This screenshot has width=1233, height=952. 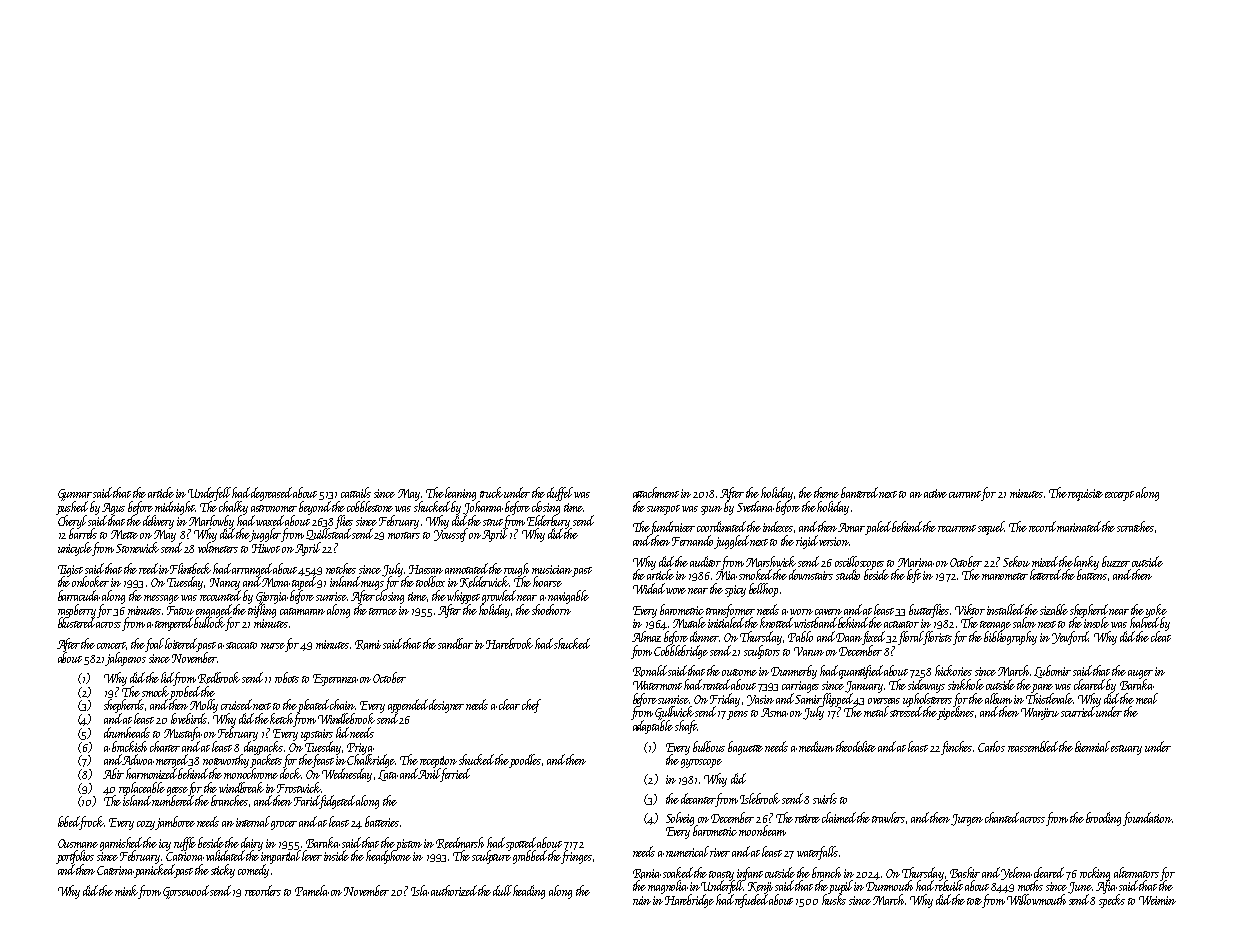 I want to click on waxed, so click(x=270, y=520).
